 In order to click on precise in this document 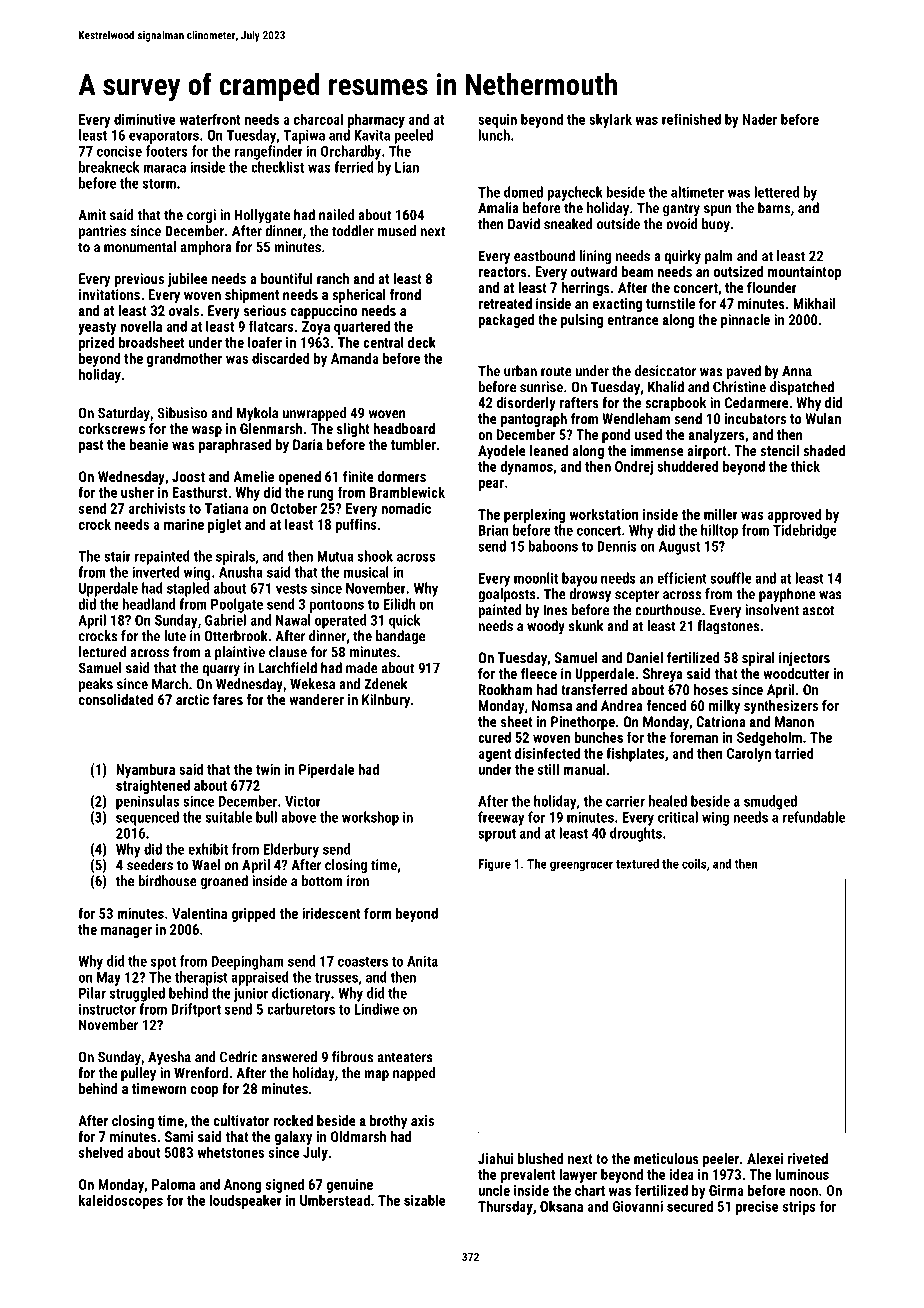, I will do `click(757, 1208)`.
